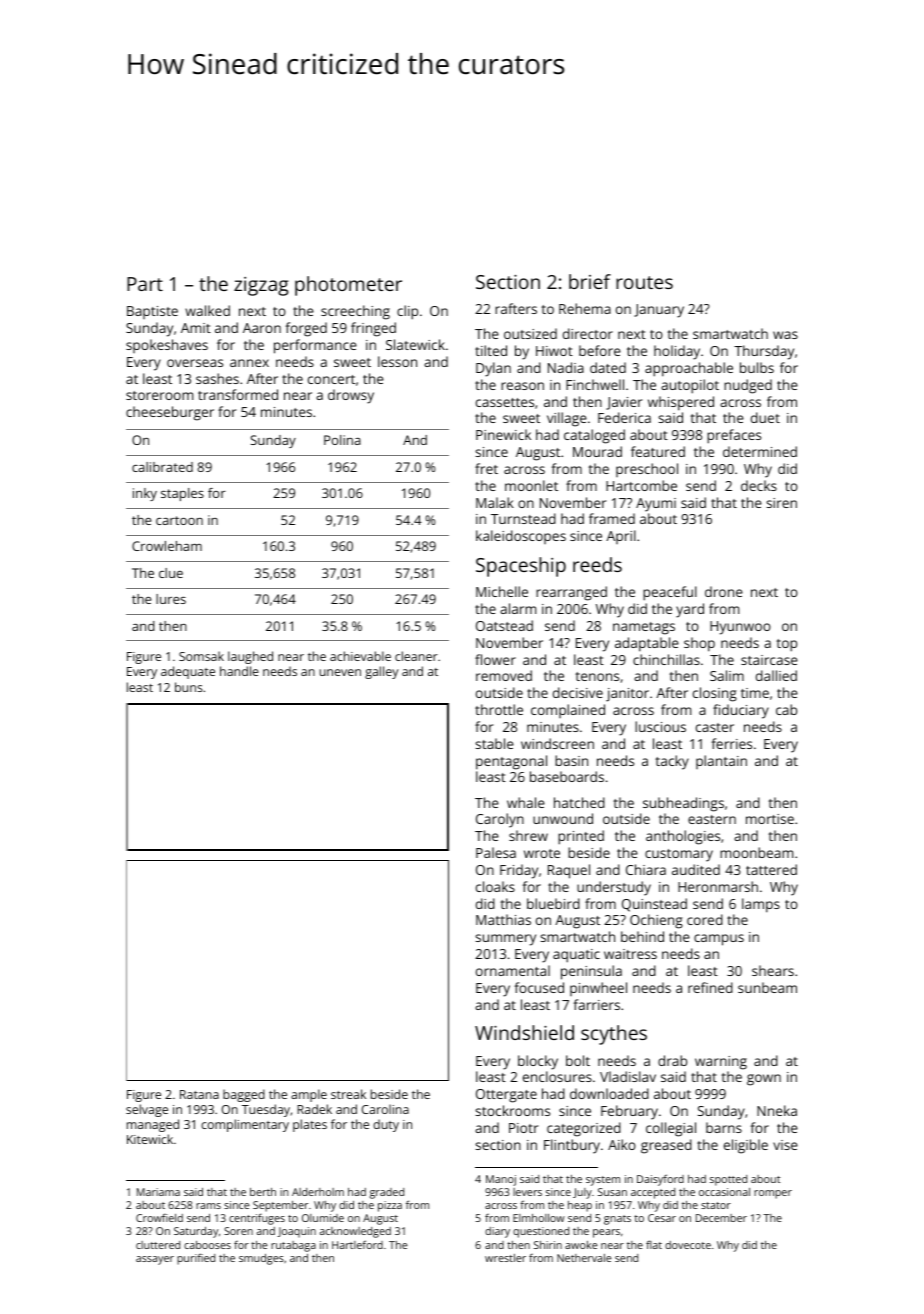 This screenshot has width=924, height=1314. What do you see at coordinates (724, 591) in the screenshot?
I see `drone` at bounding box center [724, 591].
